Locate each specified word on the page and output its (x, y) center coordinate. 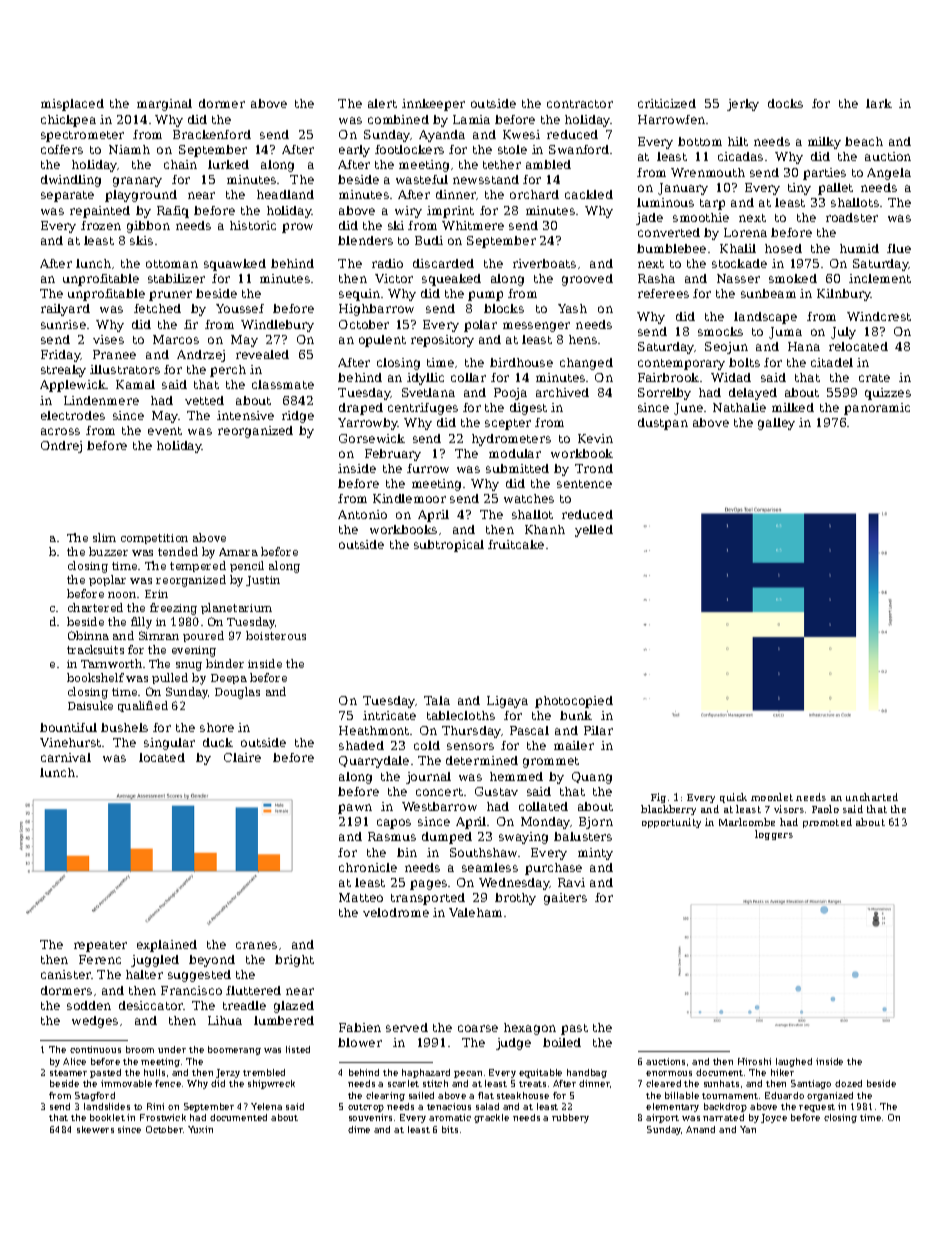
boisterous (276, 635)
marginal (164, 105)
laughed (794, 1062)
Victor (394, 278)
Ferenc (100, 959)
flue (899, 248)
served (407, 1027)
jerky (743, 105)
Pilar (598, 730)
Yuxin (200, 1129)
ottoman (172, 264)
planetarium (236, 608)
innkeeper (433, 105)
